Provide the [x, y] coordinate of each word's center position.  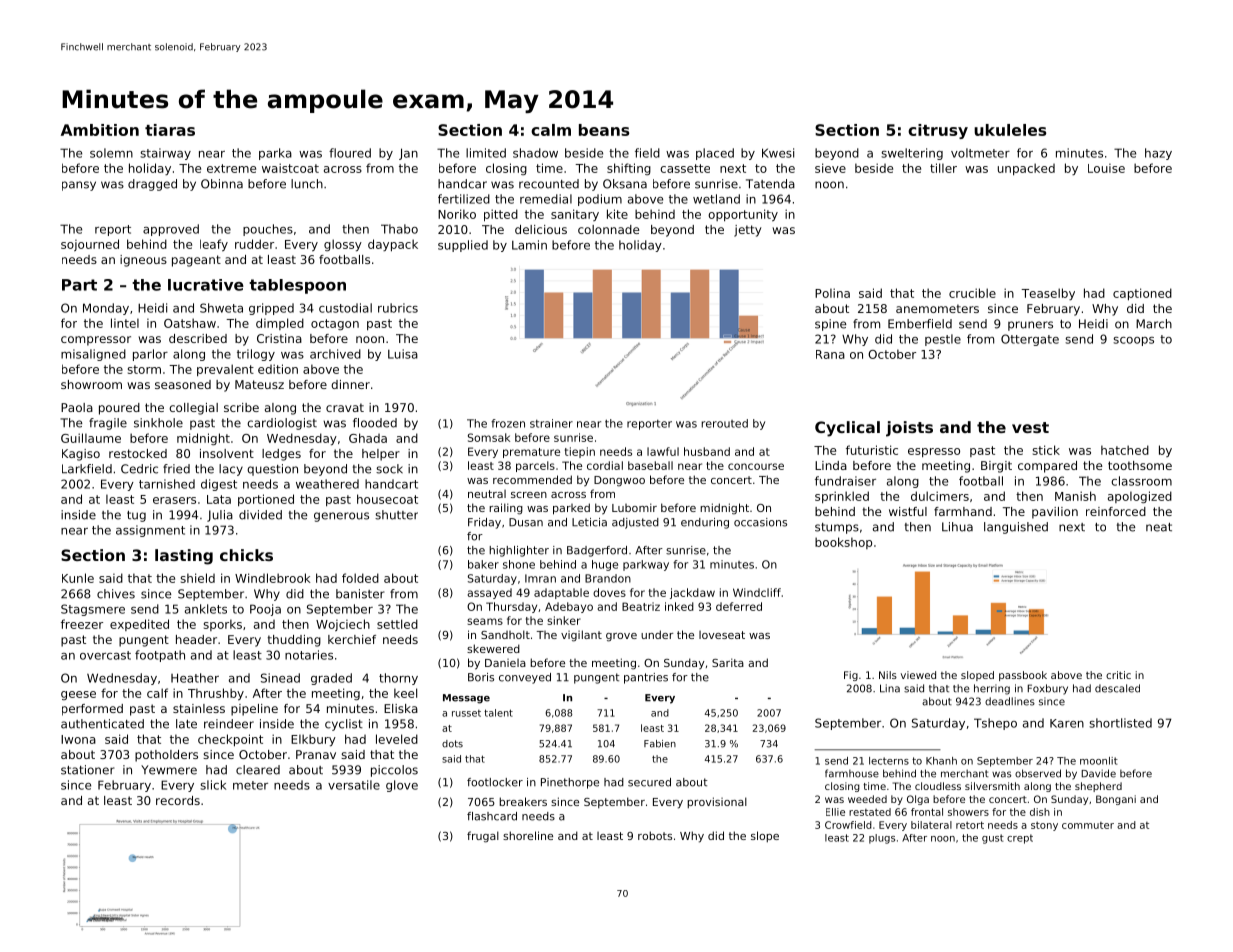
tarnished [167, 484]
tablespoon [297, 286]
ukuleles [1010, 130]
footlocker [495, 782]
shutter [396, 515]
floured [350, 153]
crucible [972, 293]
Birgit [996, 467]
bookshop [843, 543]
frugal [483, 837]
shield [198, 578]
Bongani [1116, 800]
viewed [918, 675]
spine [830, 325]
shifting [629, 169]
